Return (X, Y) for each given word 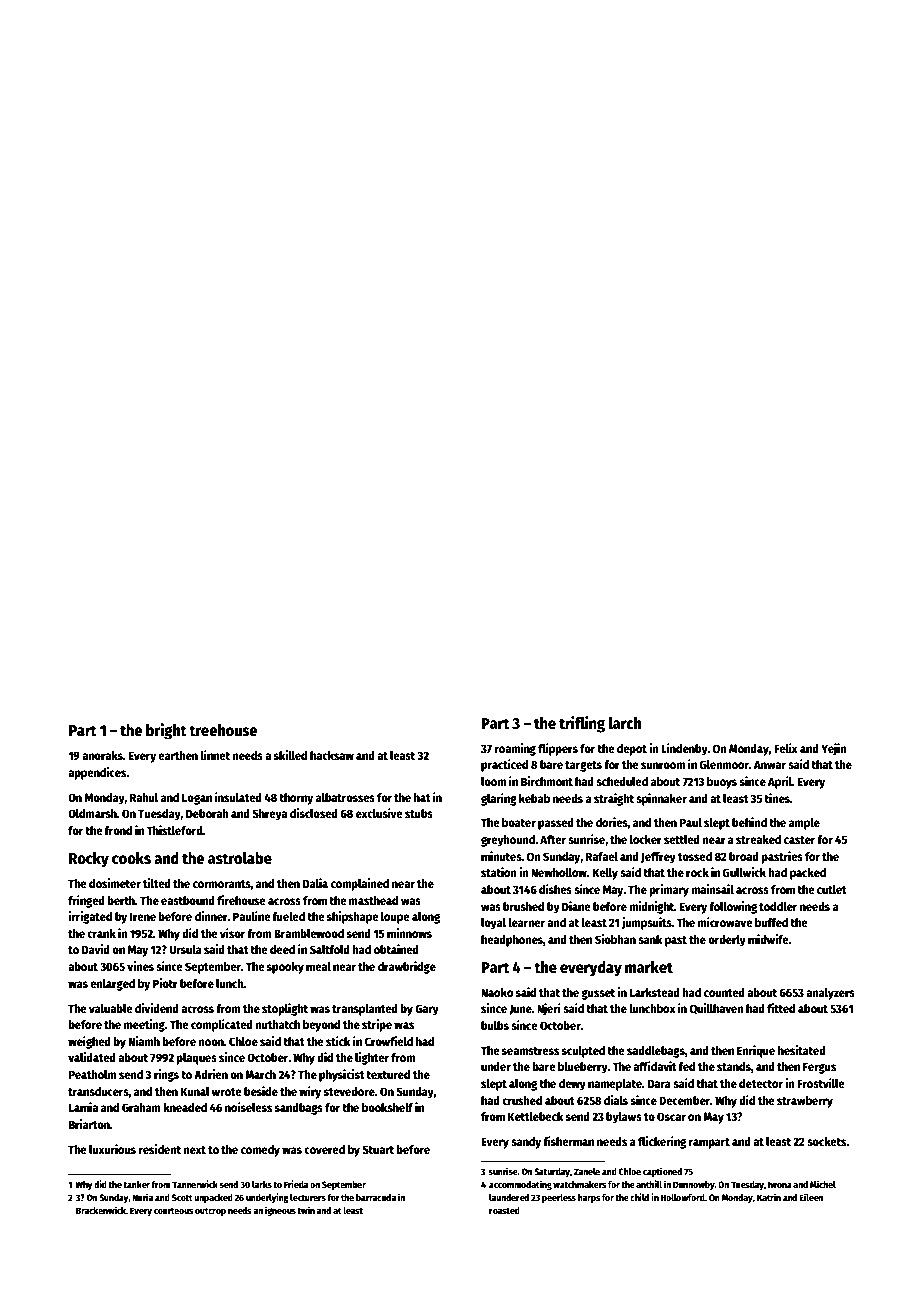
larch (625, 723)
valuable (111, 1008)
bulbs (495, 1025)
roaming (515, 749)
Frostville (821, 1083)
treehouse (223, 730)
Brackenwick (101, 1210)
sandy (526, 1143)
